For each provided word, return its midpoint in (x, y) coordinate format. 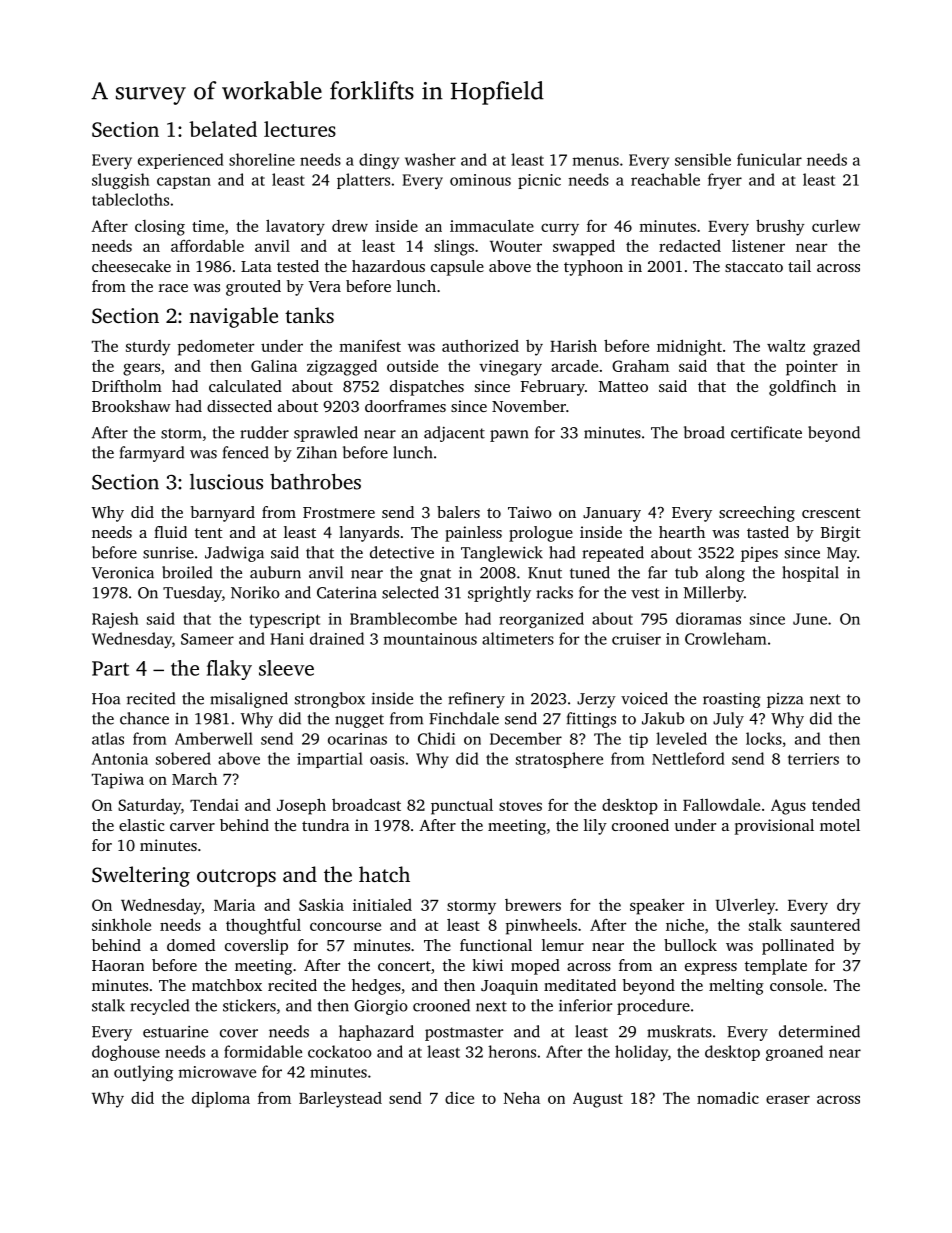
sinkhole (121, 924)
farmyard (152, 454)
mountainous (430, 639)
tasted (768, 532)
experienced (181, 161)
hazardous (388, 266)
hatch (384, 874)
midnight (689, 347)
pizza (785, 700)
